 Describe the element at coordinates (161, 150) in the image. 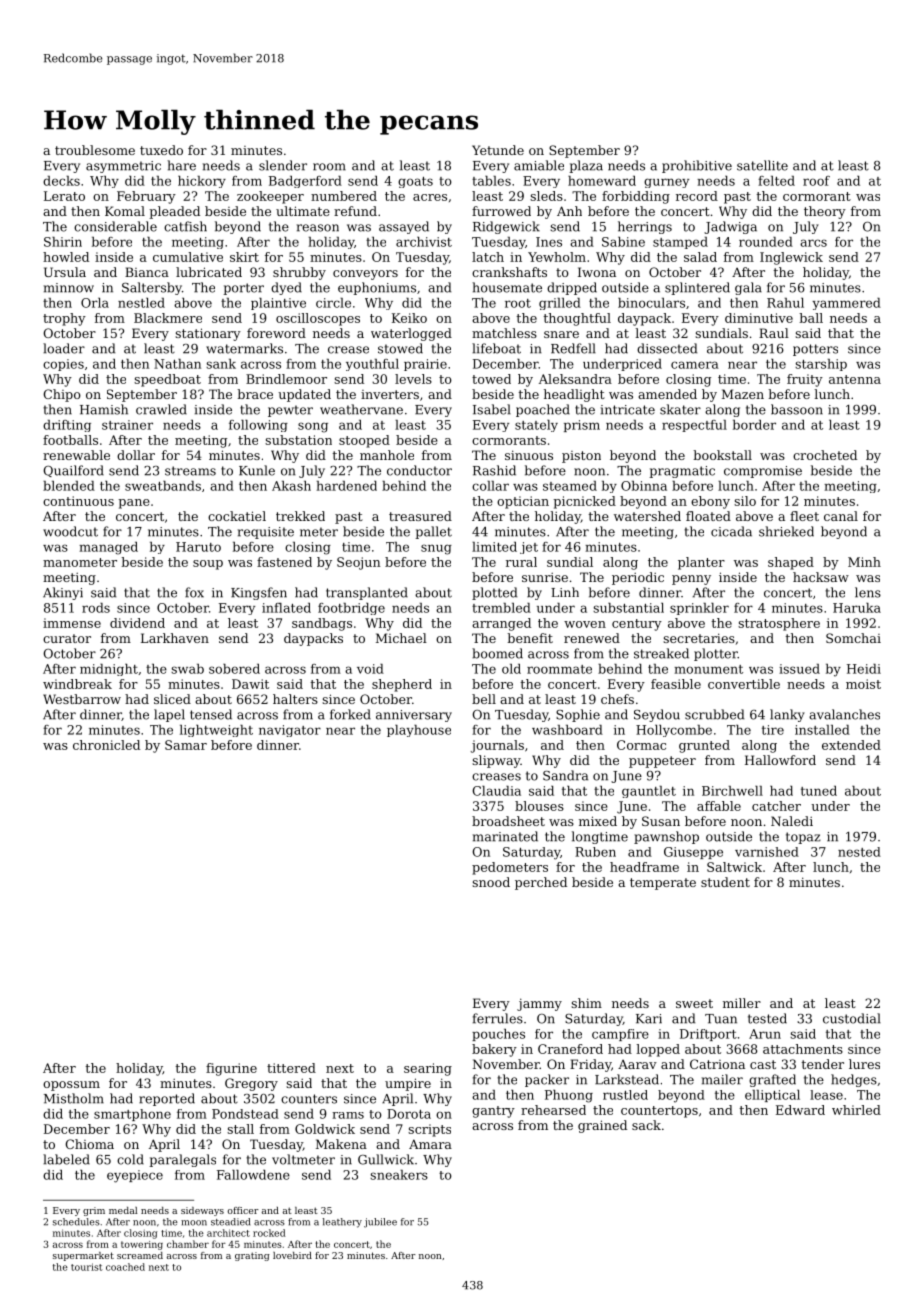

I see `tuxedo` at that location.
